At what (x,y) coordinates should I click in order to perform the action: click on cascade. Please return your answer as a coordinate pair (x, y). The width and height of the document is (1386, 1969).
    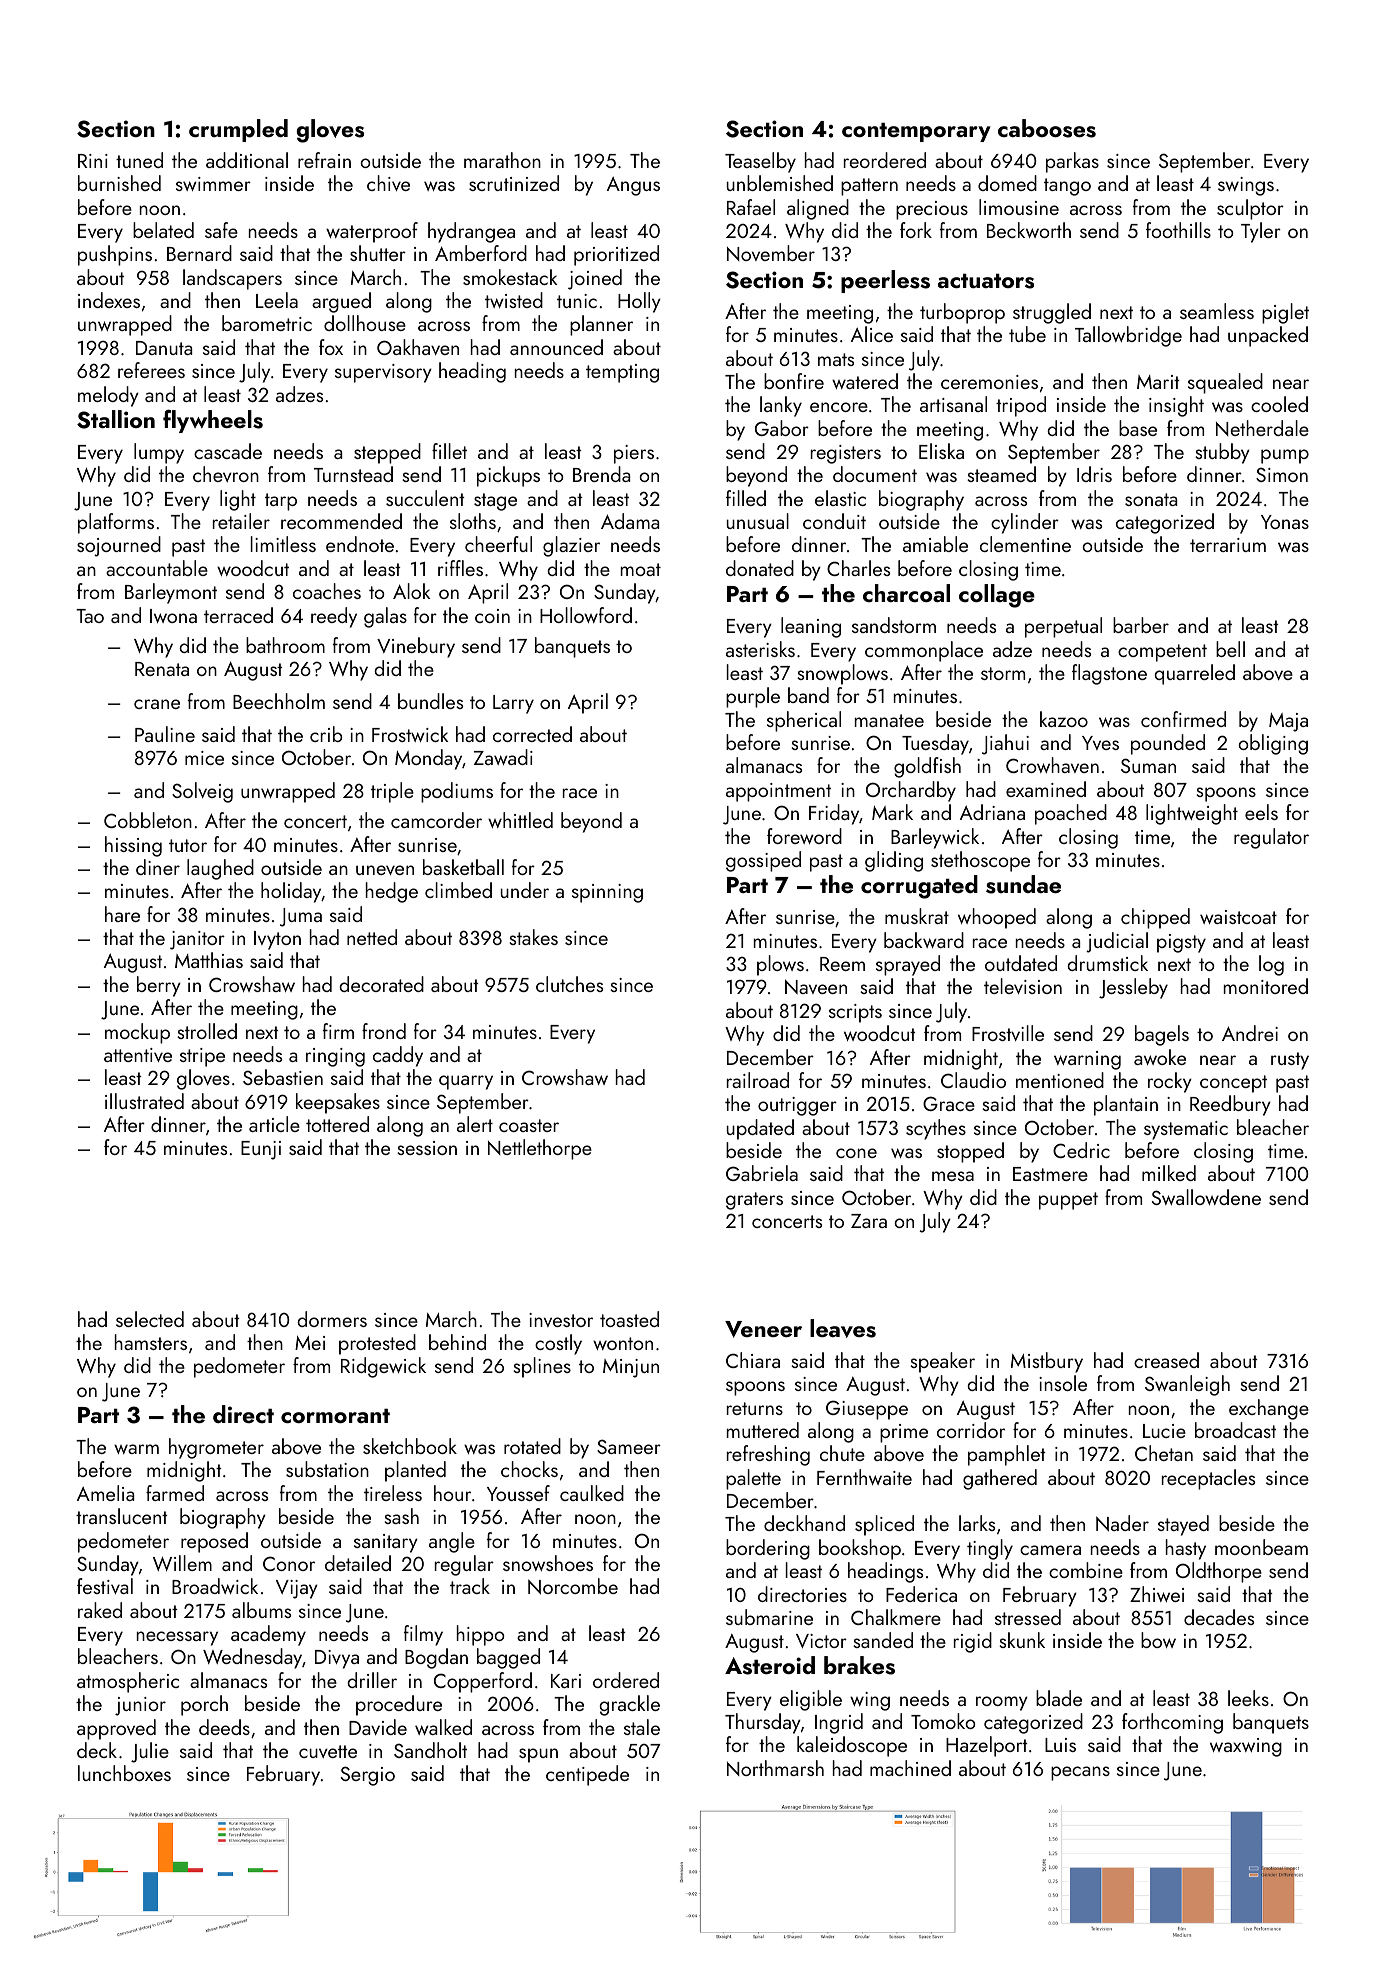
    Looking at the image, I should click on (228, 451).
